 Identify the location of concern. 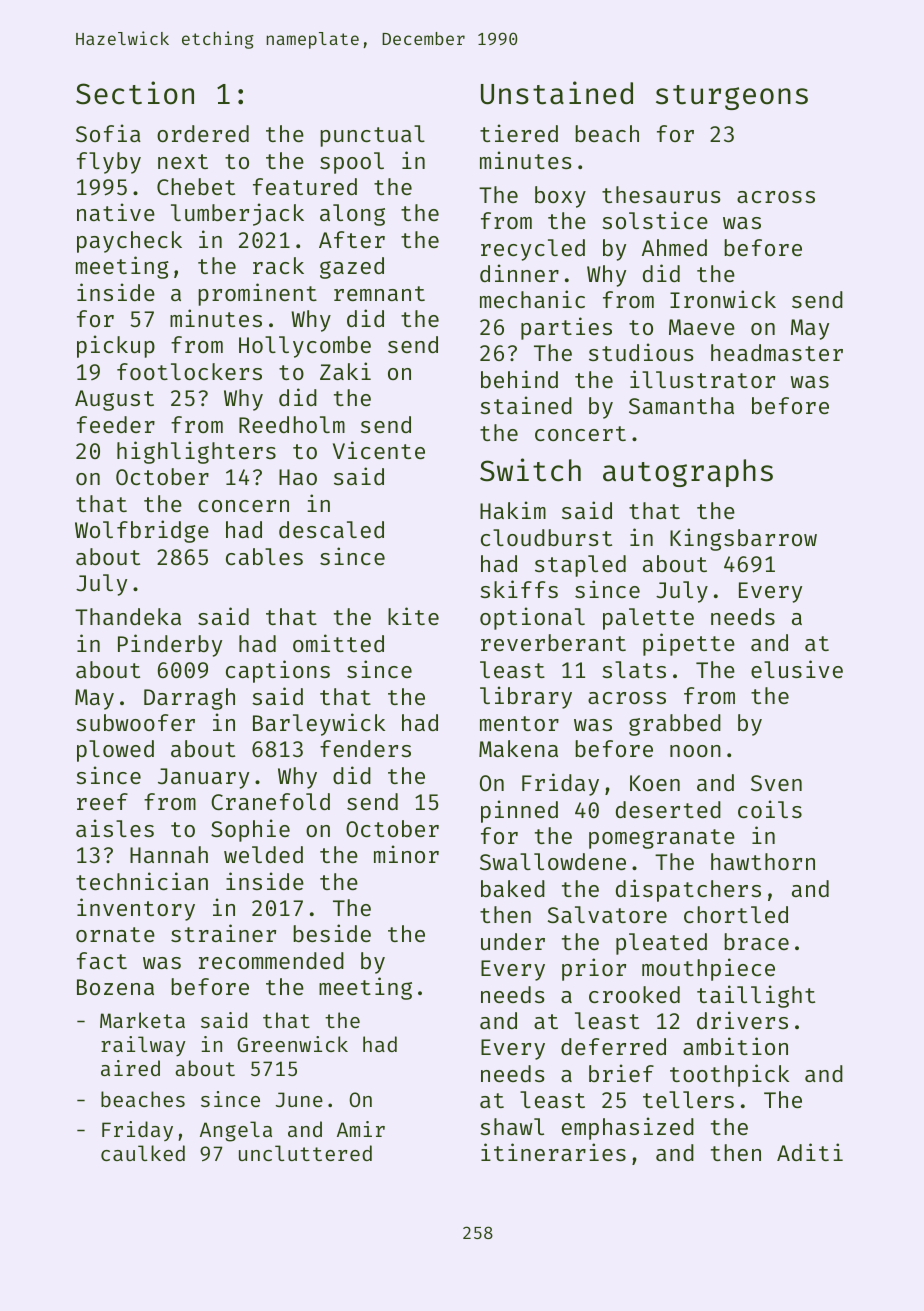
(243, 506).
